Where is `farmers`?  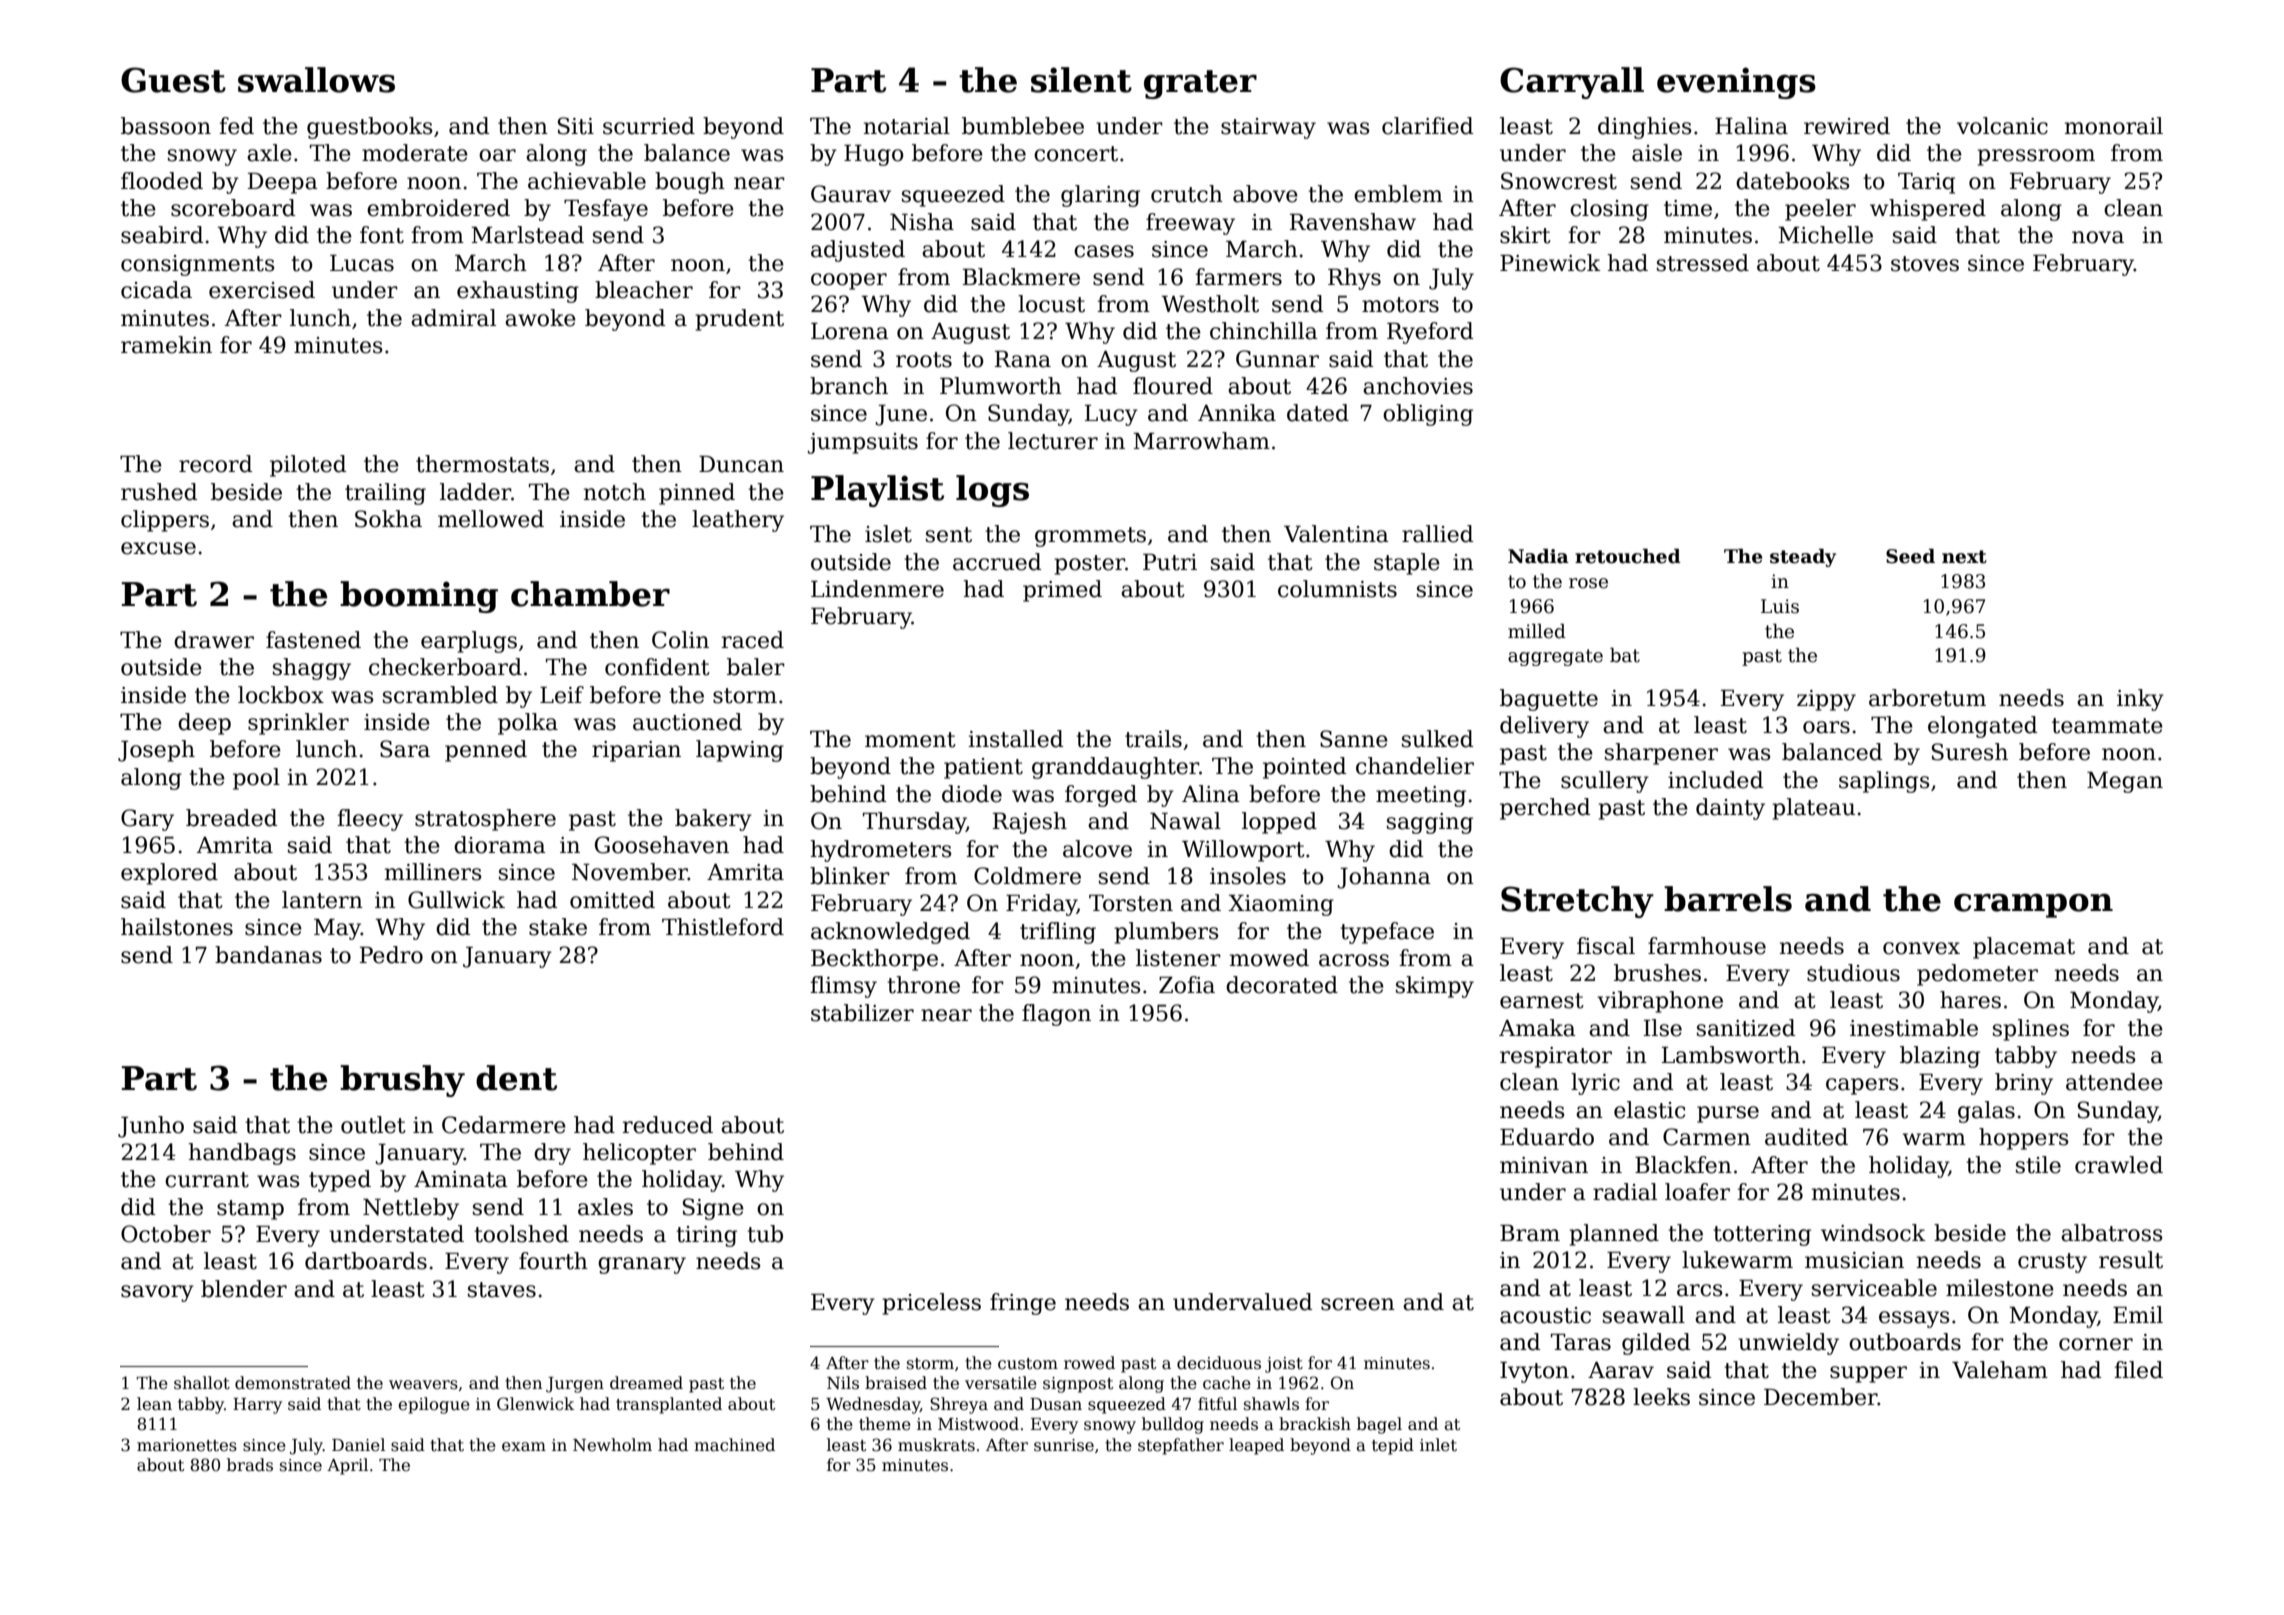
farmers is located at coordinates (1238, 277).
